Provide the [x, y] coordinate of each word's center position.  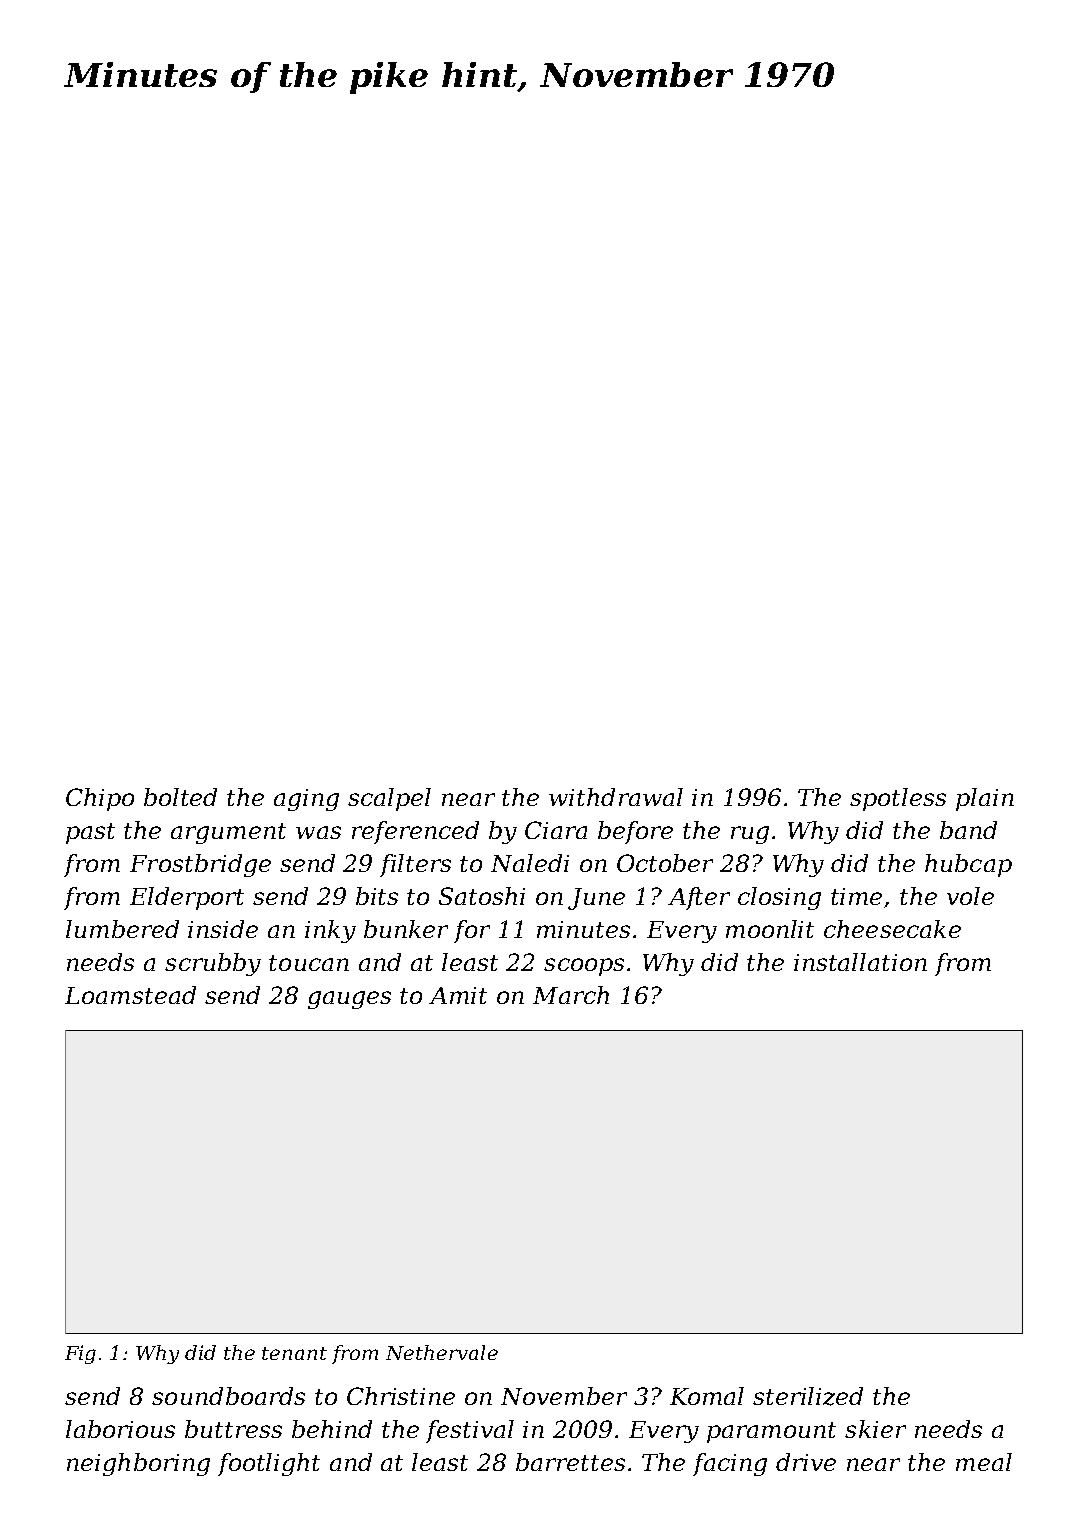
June [596, 899]
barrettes [570, 1462]
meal [984, 1462]
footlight [269, 1464]
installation [860, 962]
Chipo [100, 799]
